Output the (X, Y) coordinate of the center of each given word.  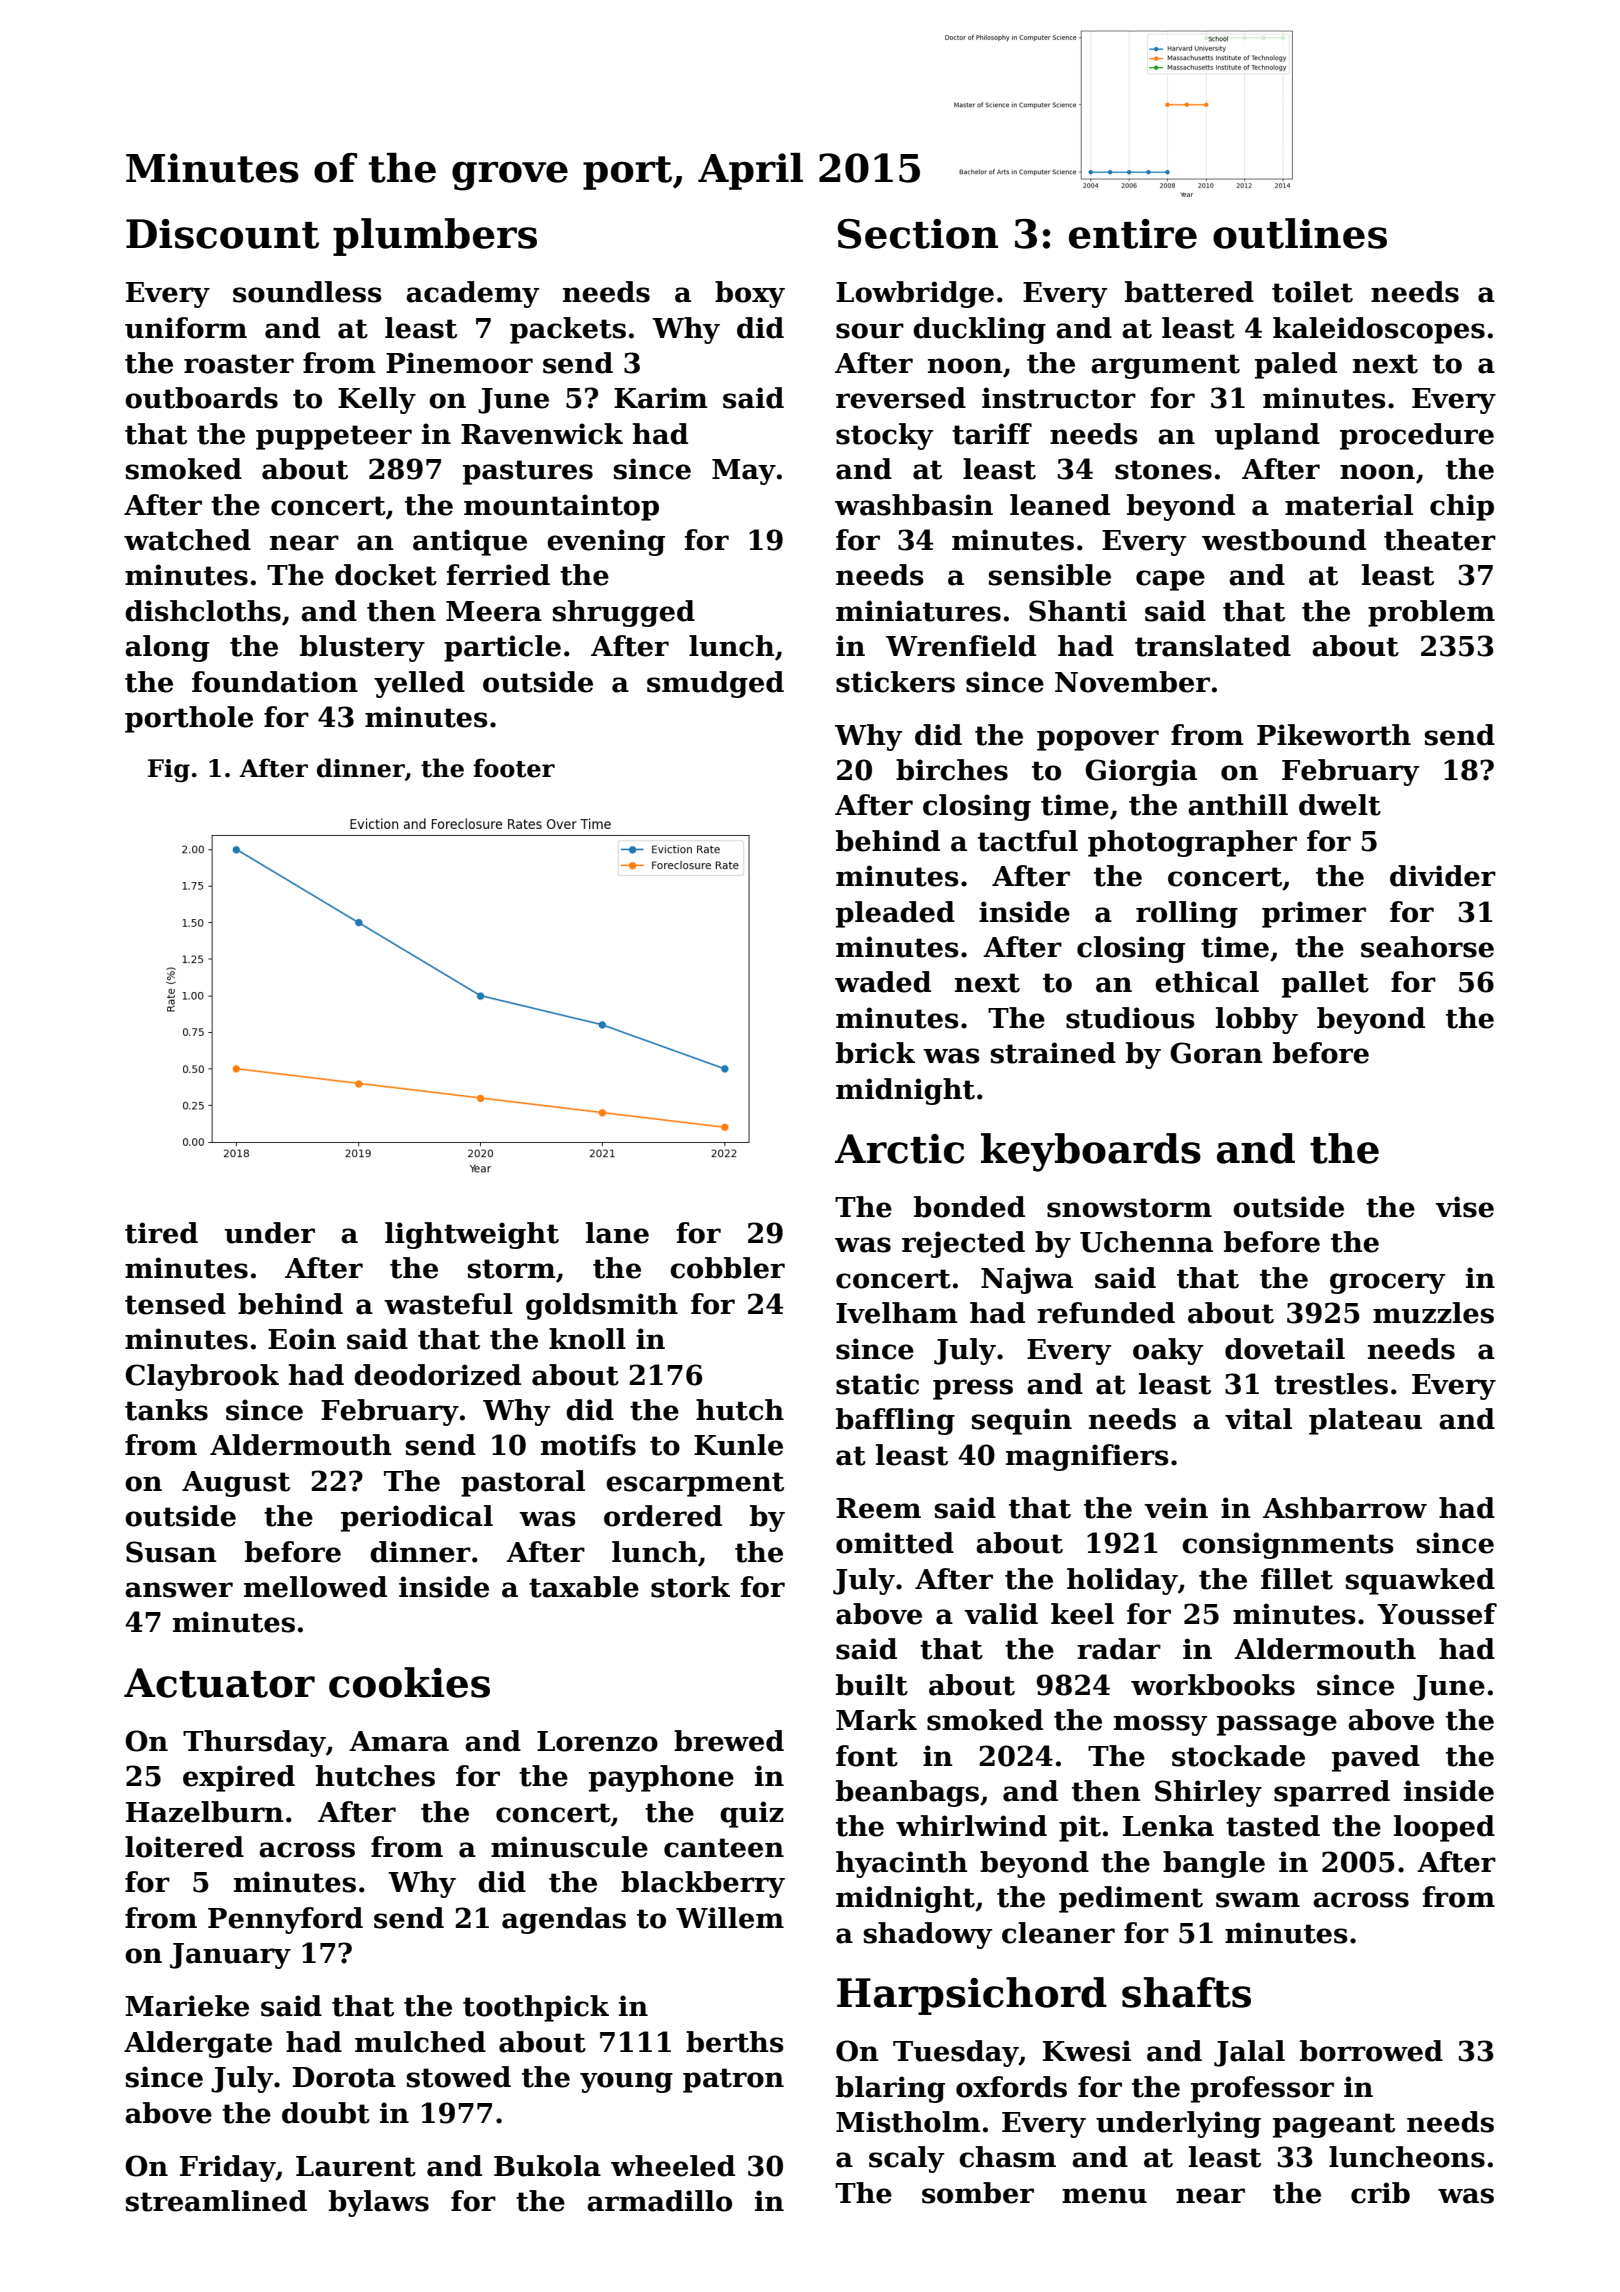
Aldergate (198, 2044)
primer (1314, 914)
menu (1104, 2196)
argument (1165, 366)
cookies (409, 1682)
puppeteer (334, 437)
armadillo (659, 2201)
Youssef (1437, 1614)
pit (1080, 1828)
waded (883, 982)
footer (514, 768)
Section (918, 234)
